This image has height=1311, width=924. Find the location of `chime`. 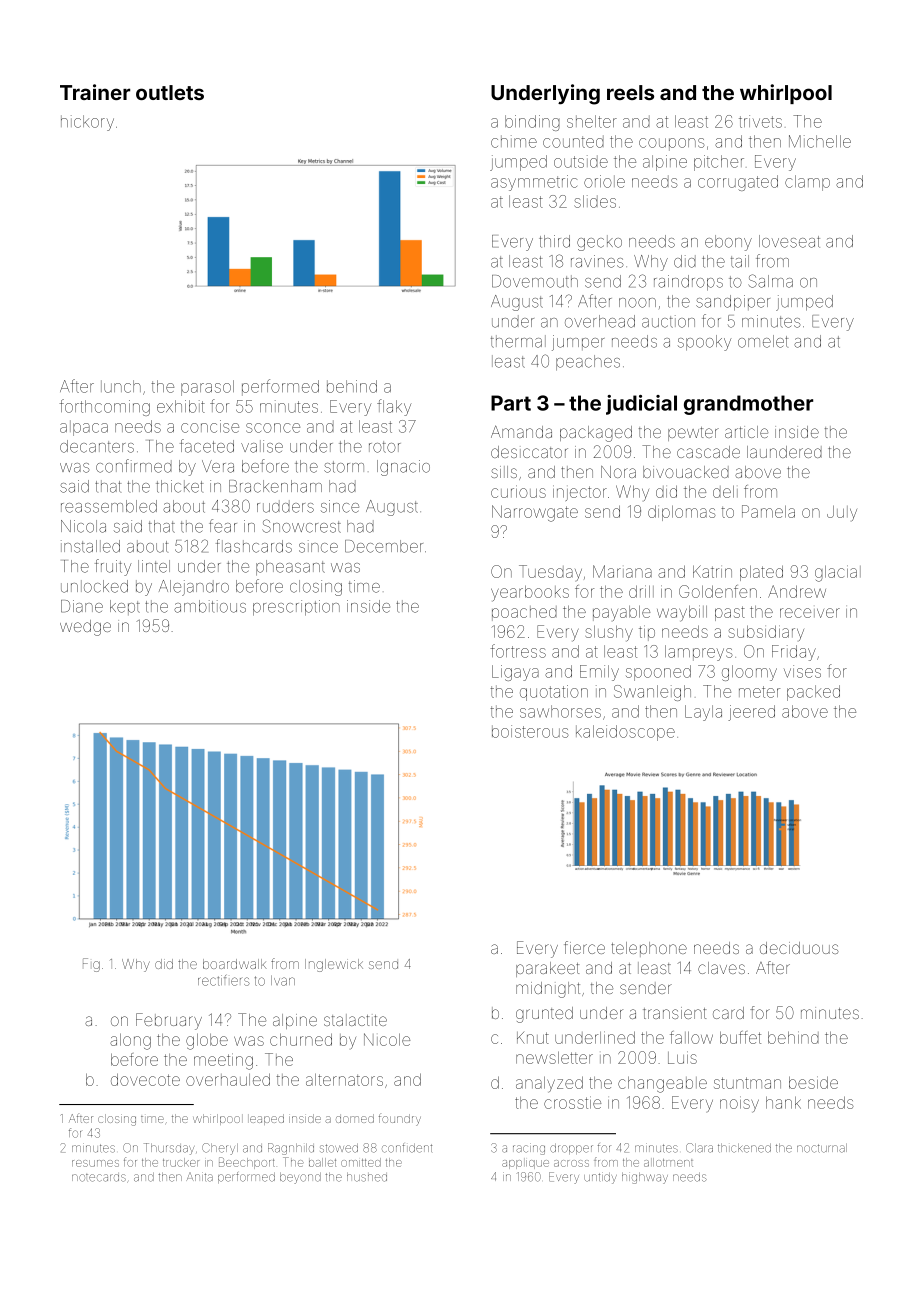

chime is located at coordinates (514, 141).
